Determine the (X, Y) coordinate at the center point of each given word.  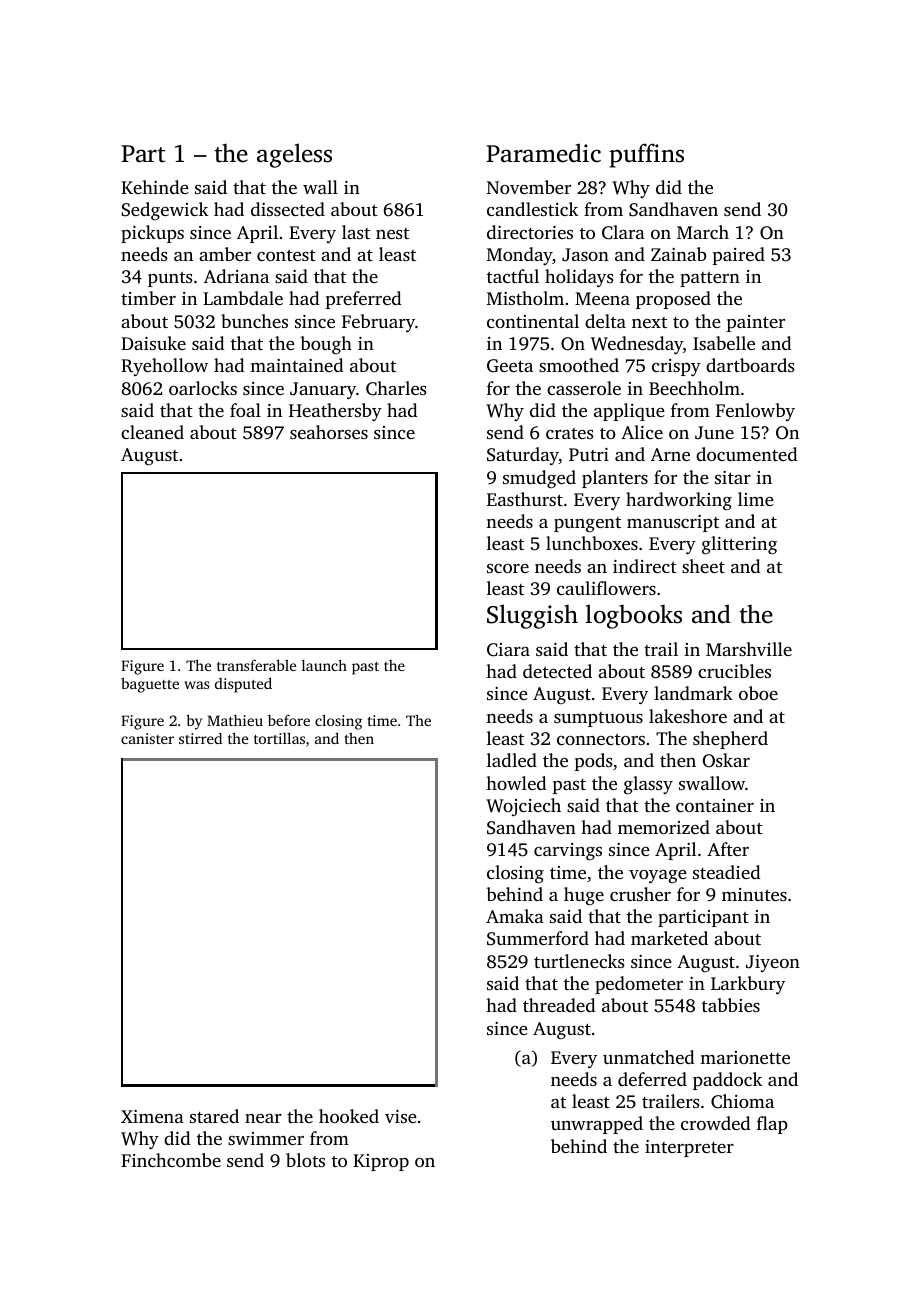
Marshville (749, 649)
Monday (519, 256)
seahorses (329, 432)
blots (305, 1160)
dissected (288, 209)
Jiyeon (773, 963)
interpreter (689, 1148)
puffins (646, 155)
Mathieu (235, 720)
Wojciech (523, 807)
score (508, 568)
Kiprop (381, 1162)
